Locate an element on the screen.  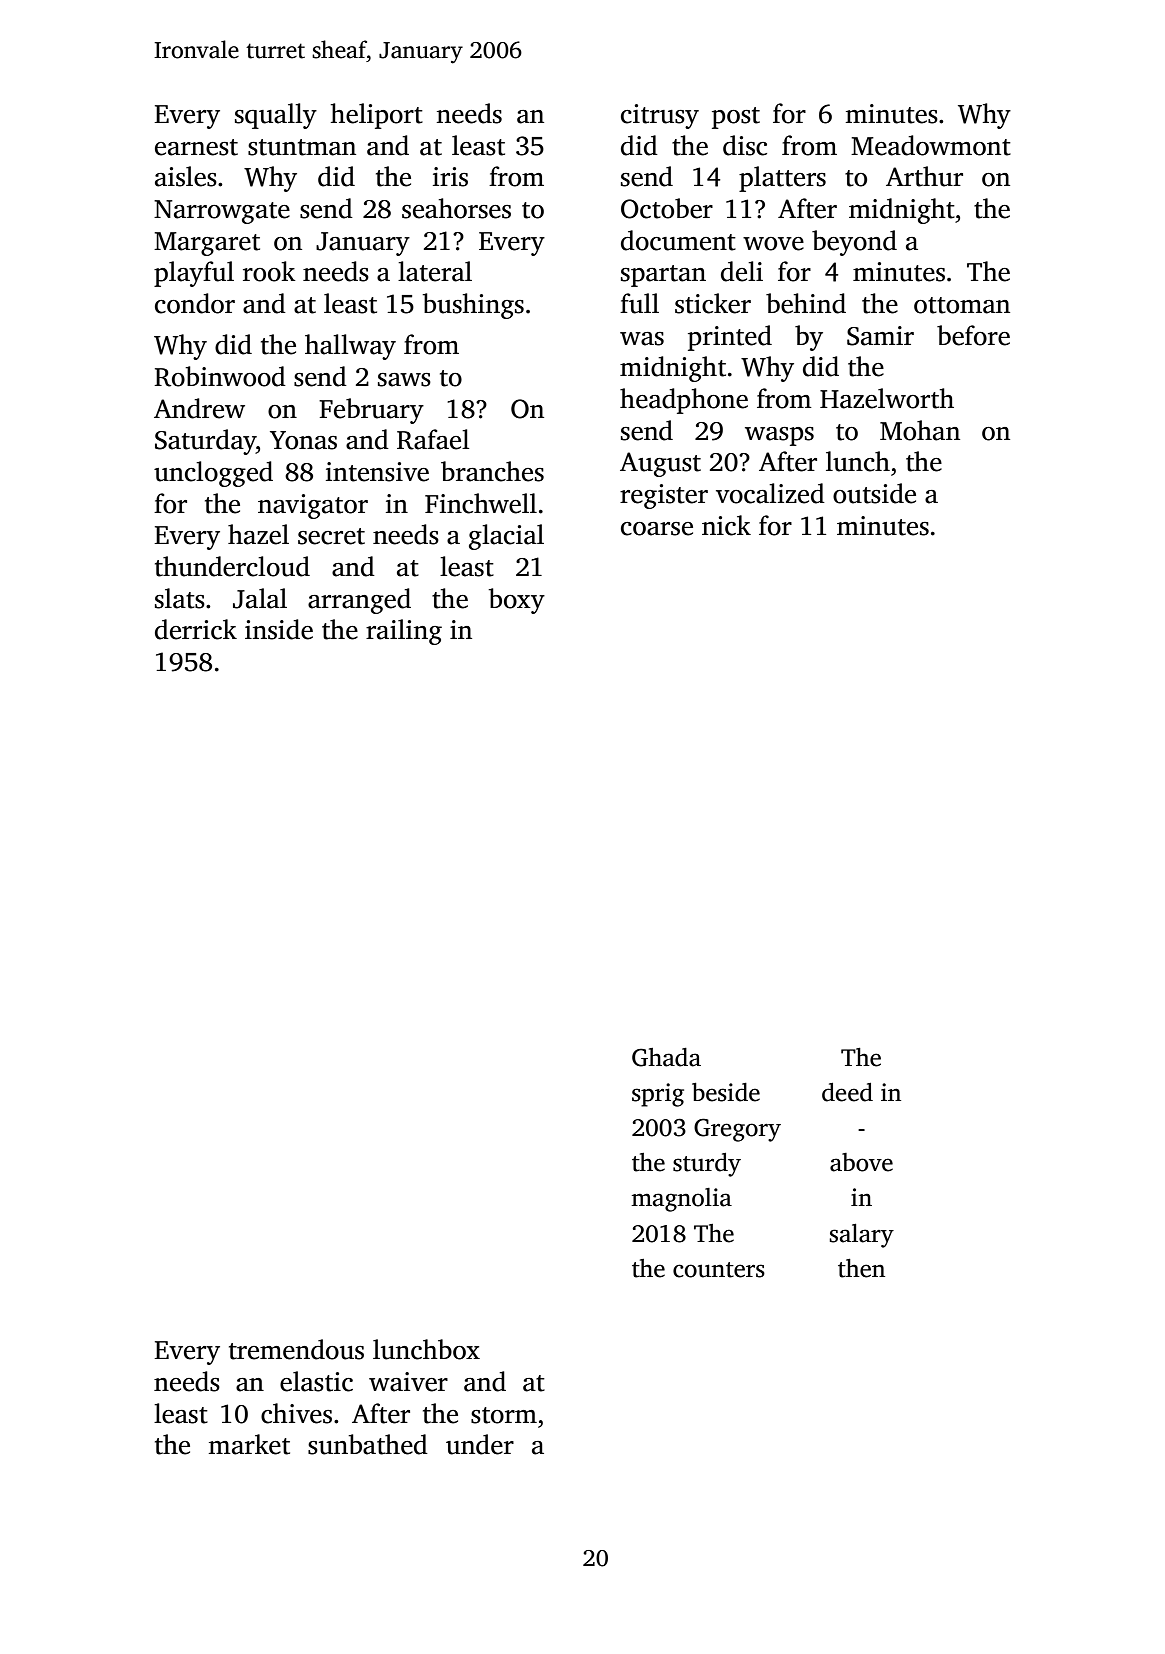
Jalal is located at coordinates (260, 598).
